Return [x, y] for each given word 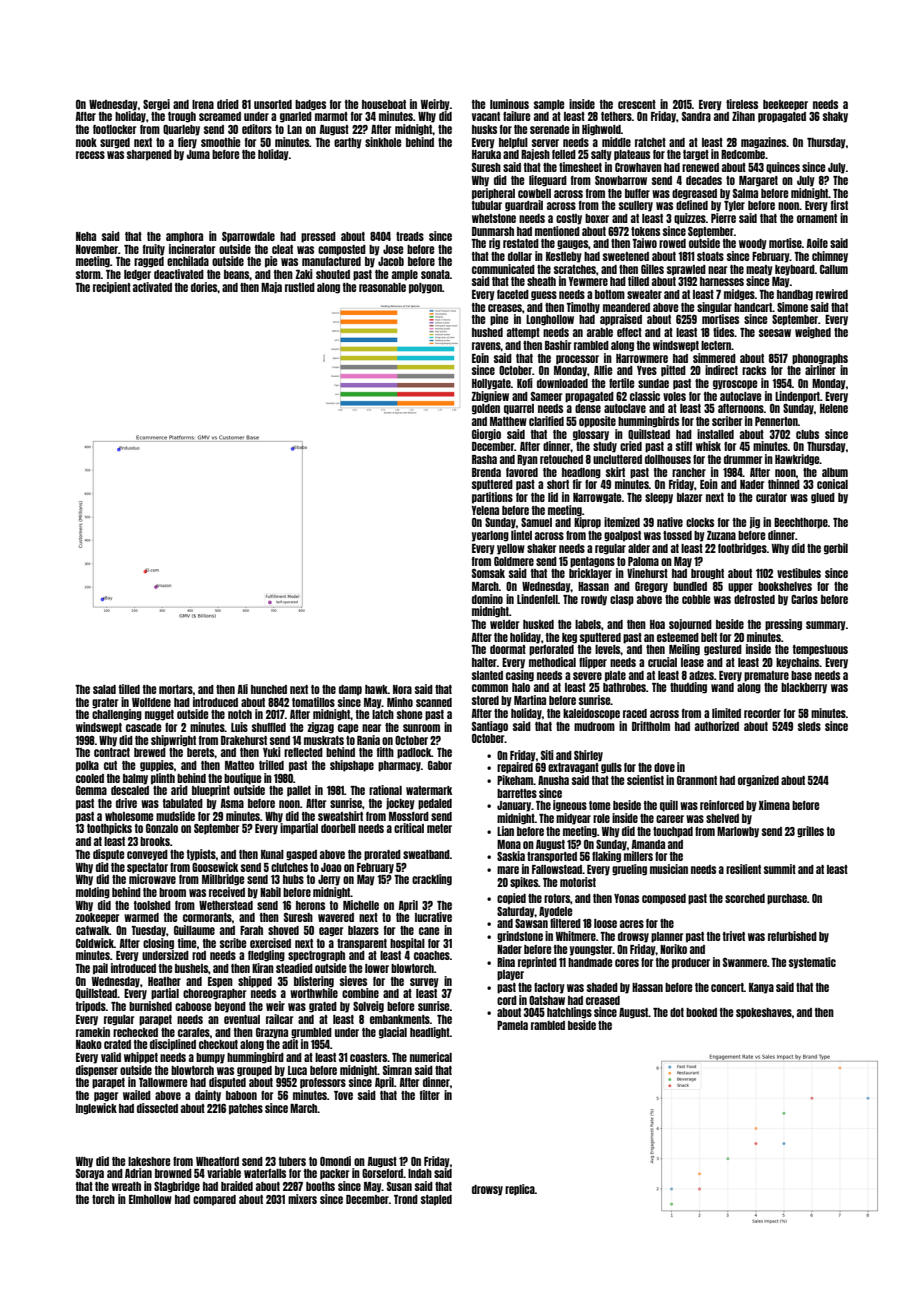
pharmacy [399, 766]
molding [93, 893]
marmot [331, 116]
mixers [302, 1199]
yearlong [490, 536]
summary [826, 626]
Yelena [485, 510]
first [839, 205]
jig [754, 523]
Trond [406, 1199]
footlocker [114, 129]
